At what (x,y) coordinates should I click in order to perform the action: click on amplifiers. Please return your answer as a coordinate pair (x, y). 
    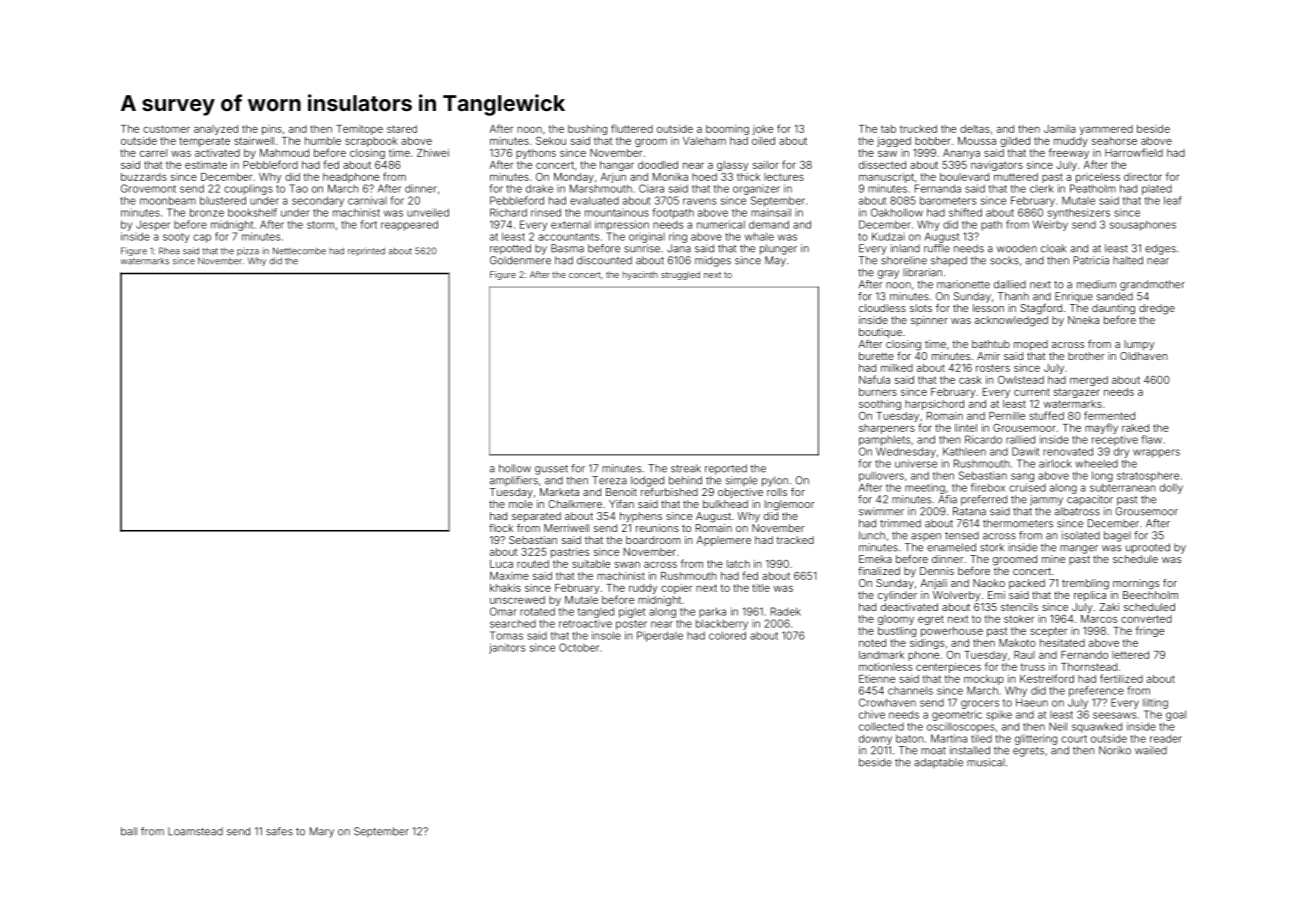
    Looking at the image, I should click on (514, 481).
